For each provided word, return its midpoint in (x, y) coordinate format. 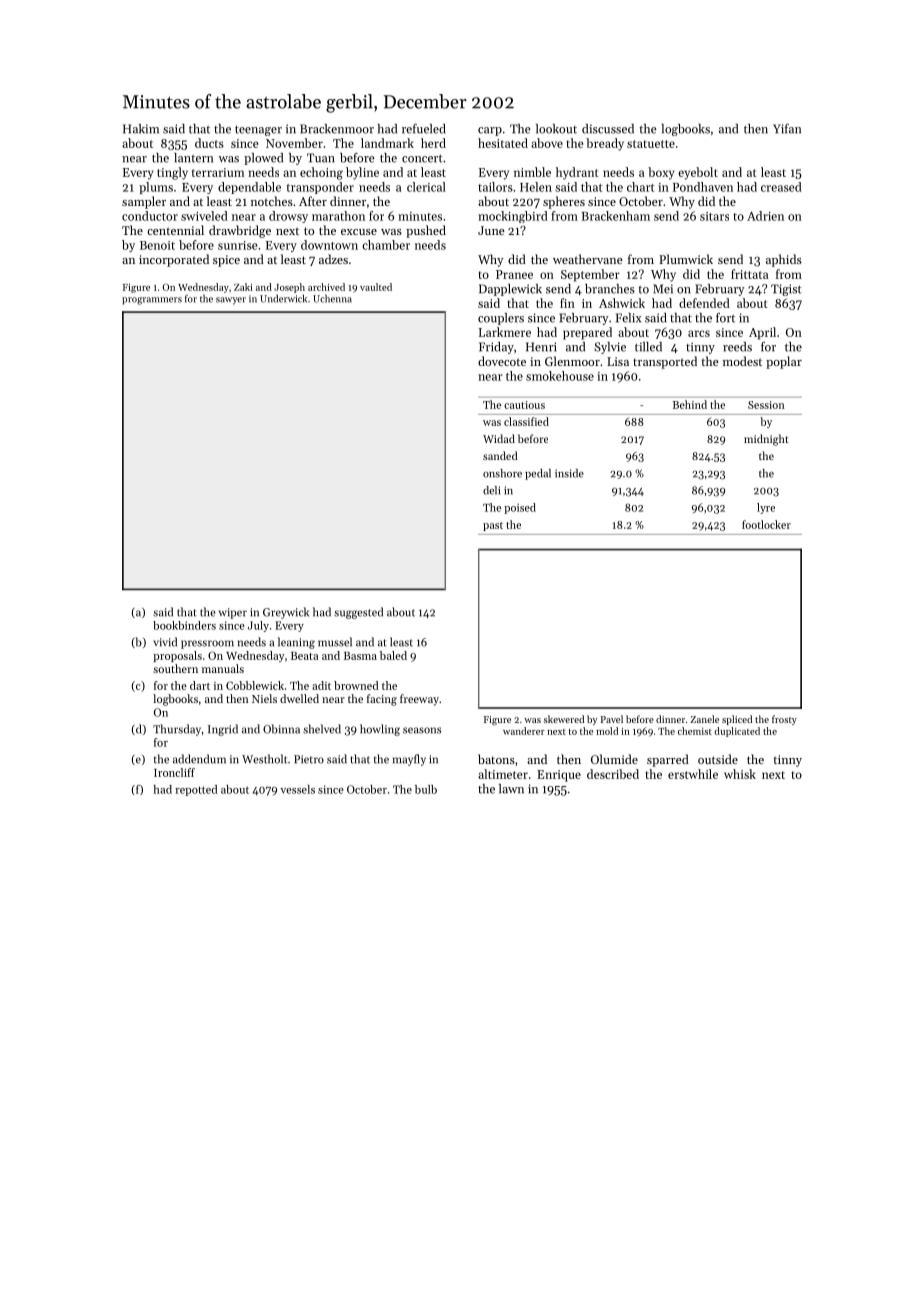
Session (766, 405)
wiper (233, 613)
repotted (196, 790)
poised (520, 508)
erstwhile (693, 774)
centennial (175, 230)
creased (781, 187)
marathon (338, 216)
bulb (426, 789)
